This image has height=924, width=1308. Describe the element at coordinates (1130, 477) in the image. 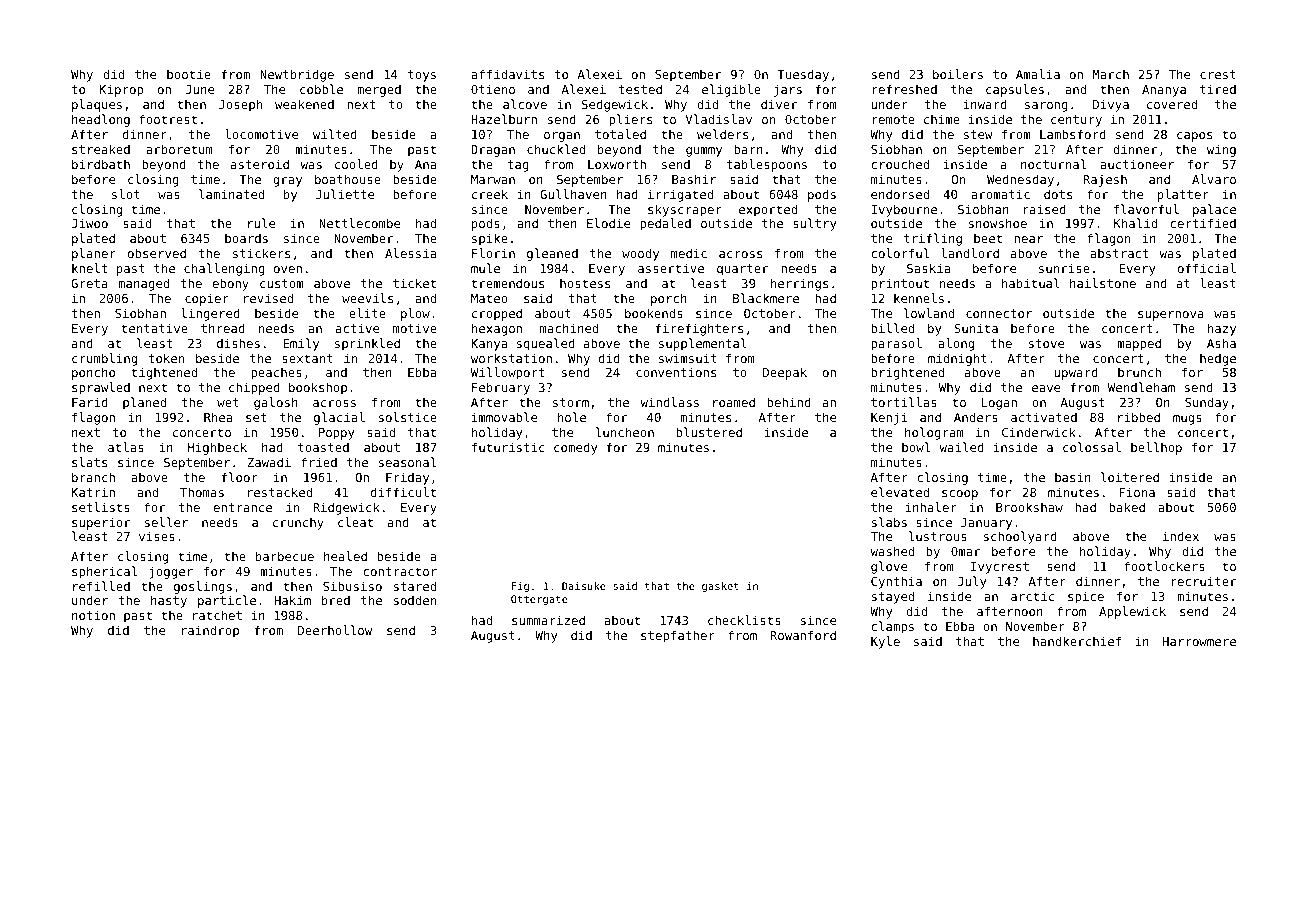

I see `loitered` at that location.
